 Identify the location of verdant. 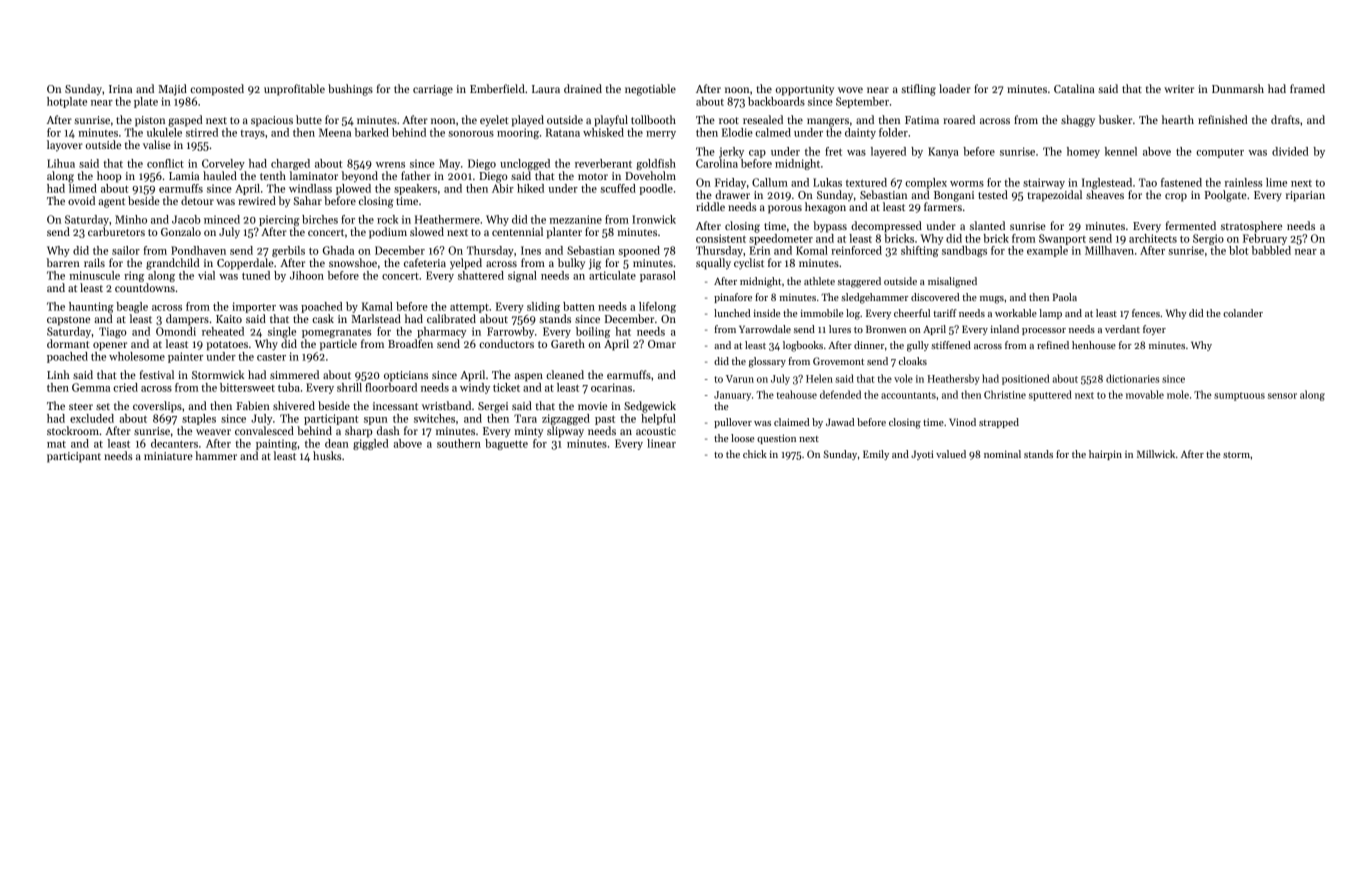
(1122, 329).
